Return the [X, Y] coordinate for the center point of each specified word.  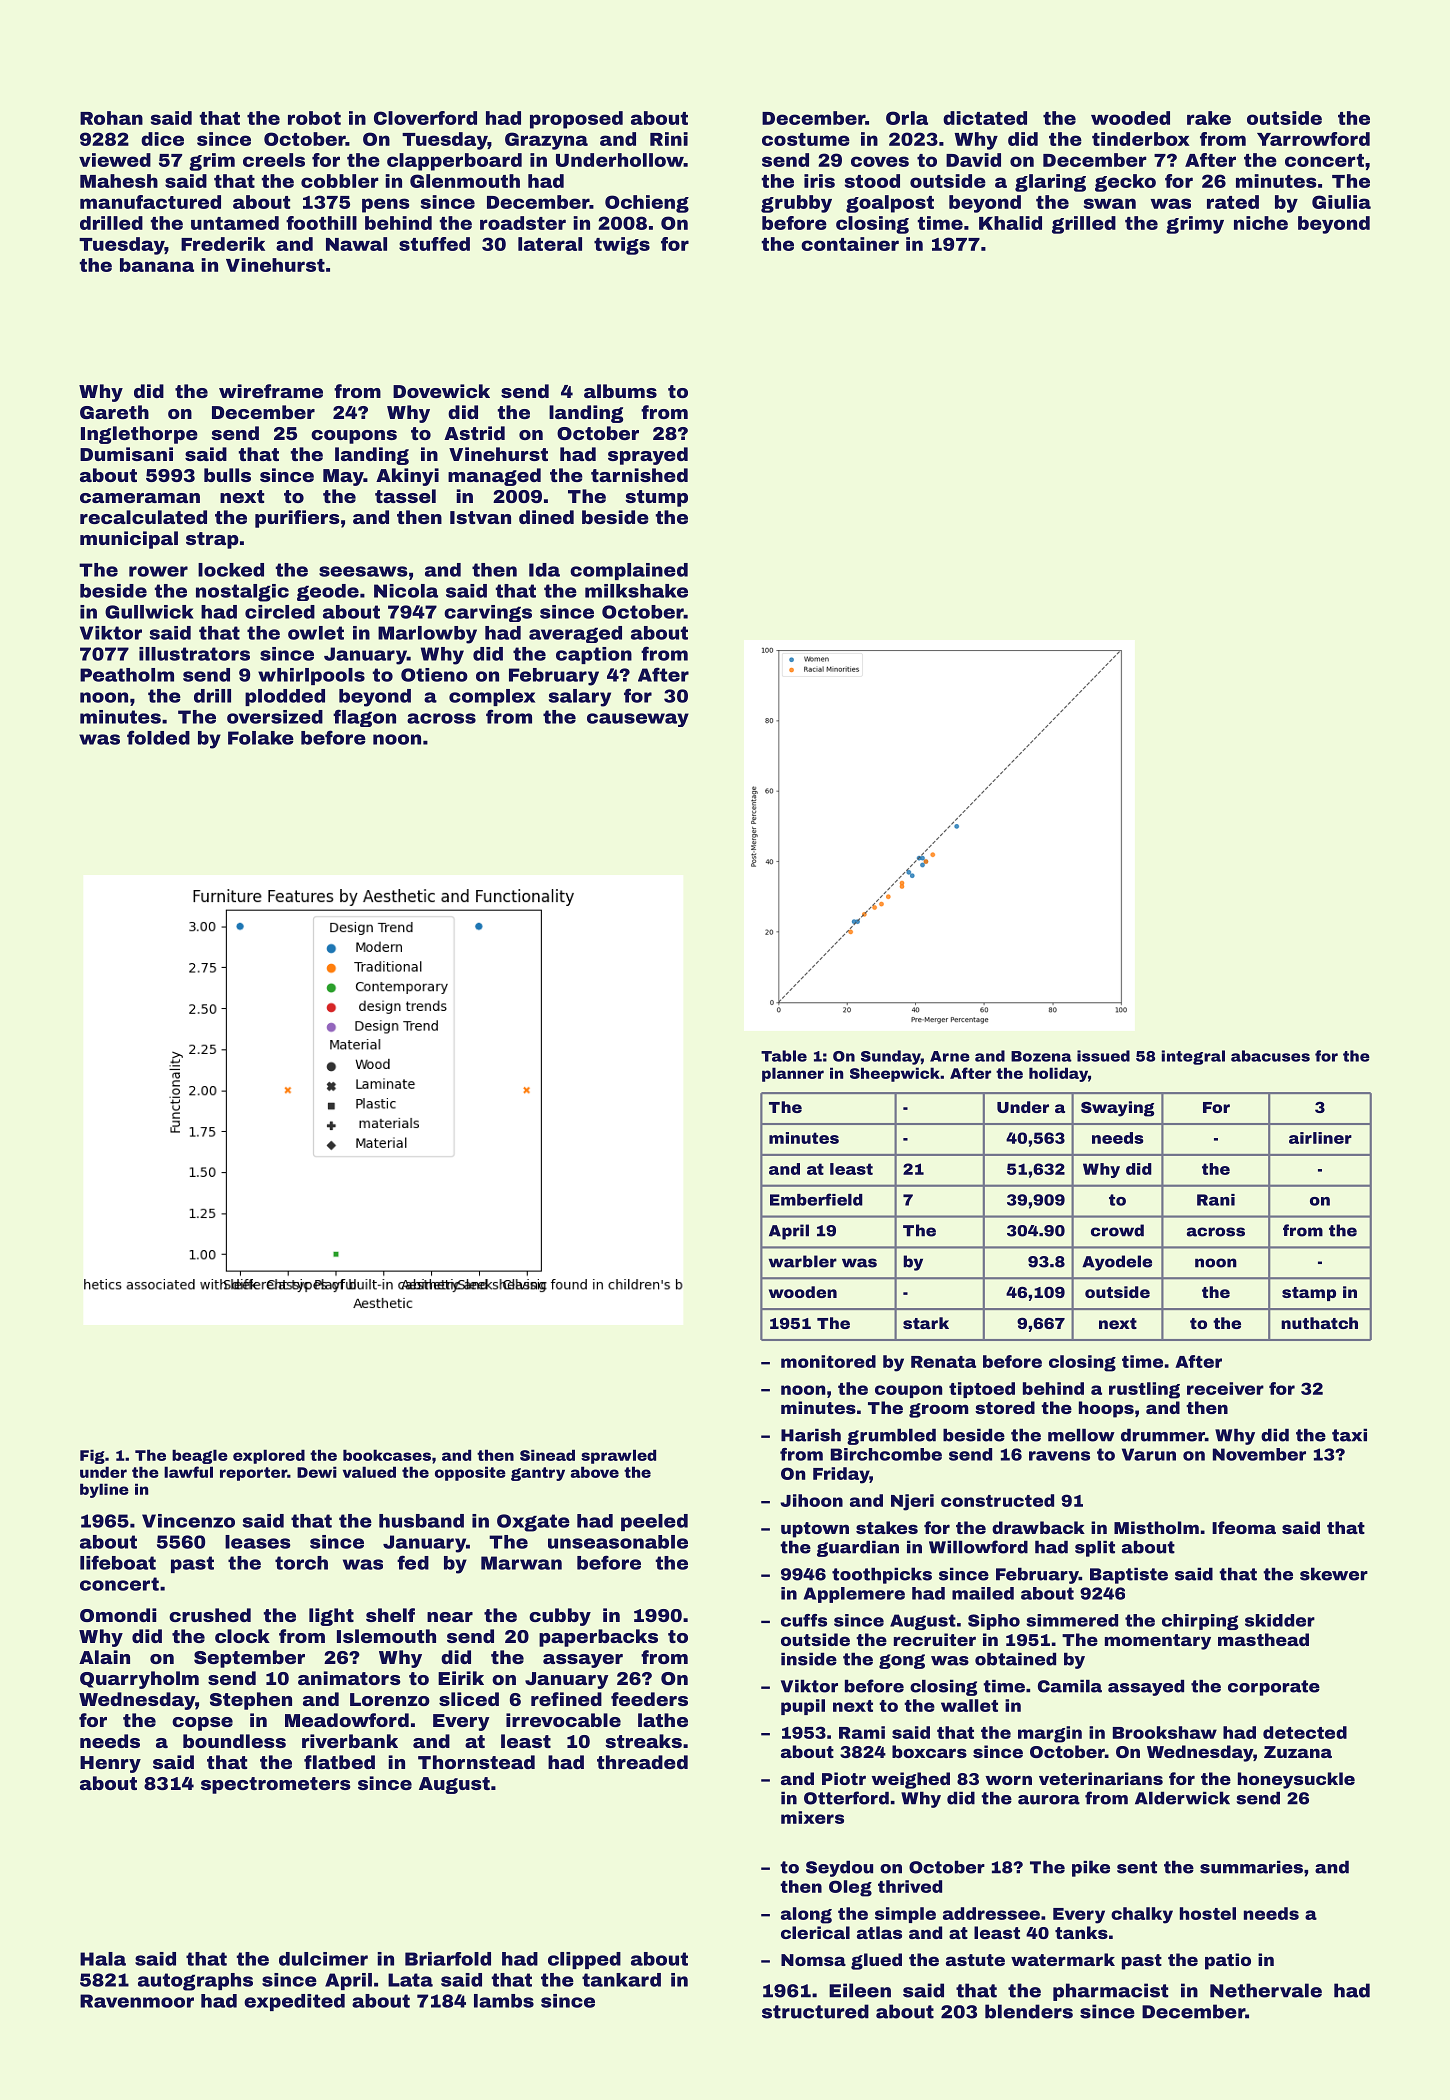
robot [314, 118]
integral [1193, 1057]
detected [1305, 1732]
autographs [195, 1982]
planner [793, 1074]
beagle [200, 1456]
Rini [669, 139]
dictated [985, 118]
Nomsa [813, 1960]
